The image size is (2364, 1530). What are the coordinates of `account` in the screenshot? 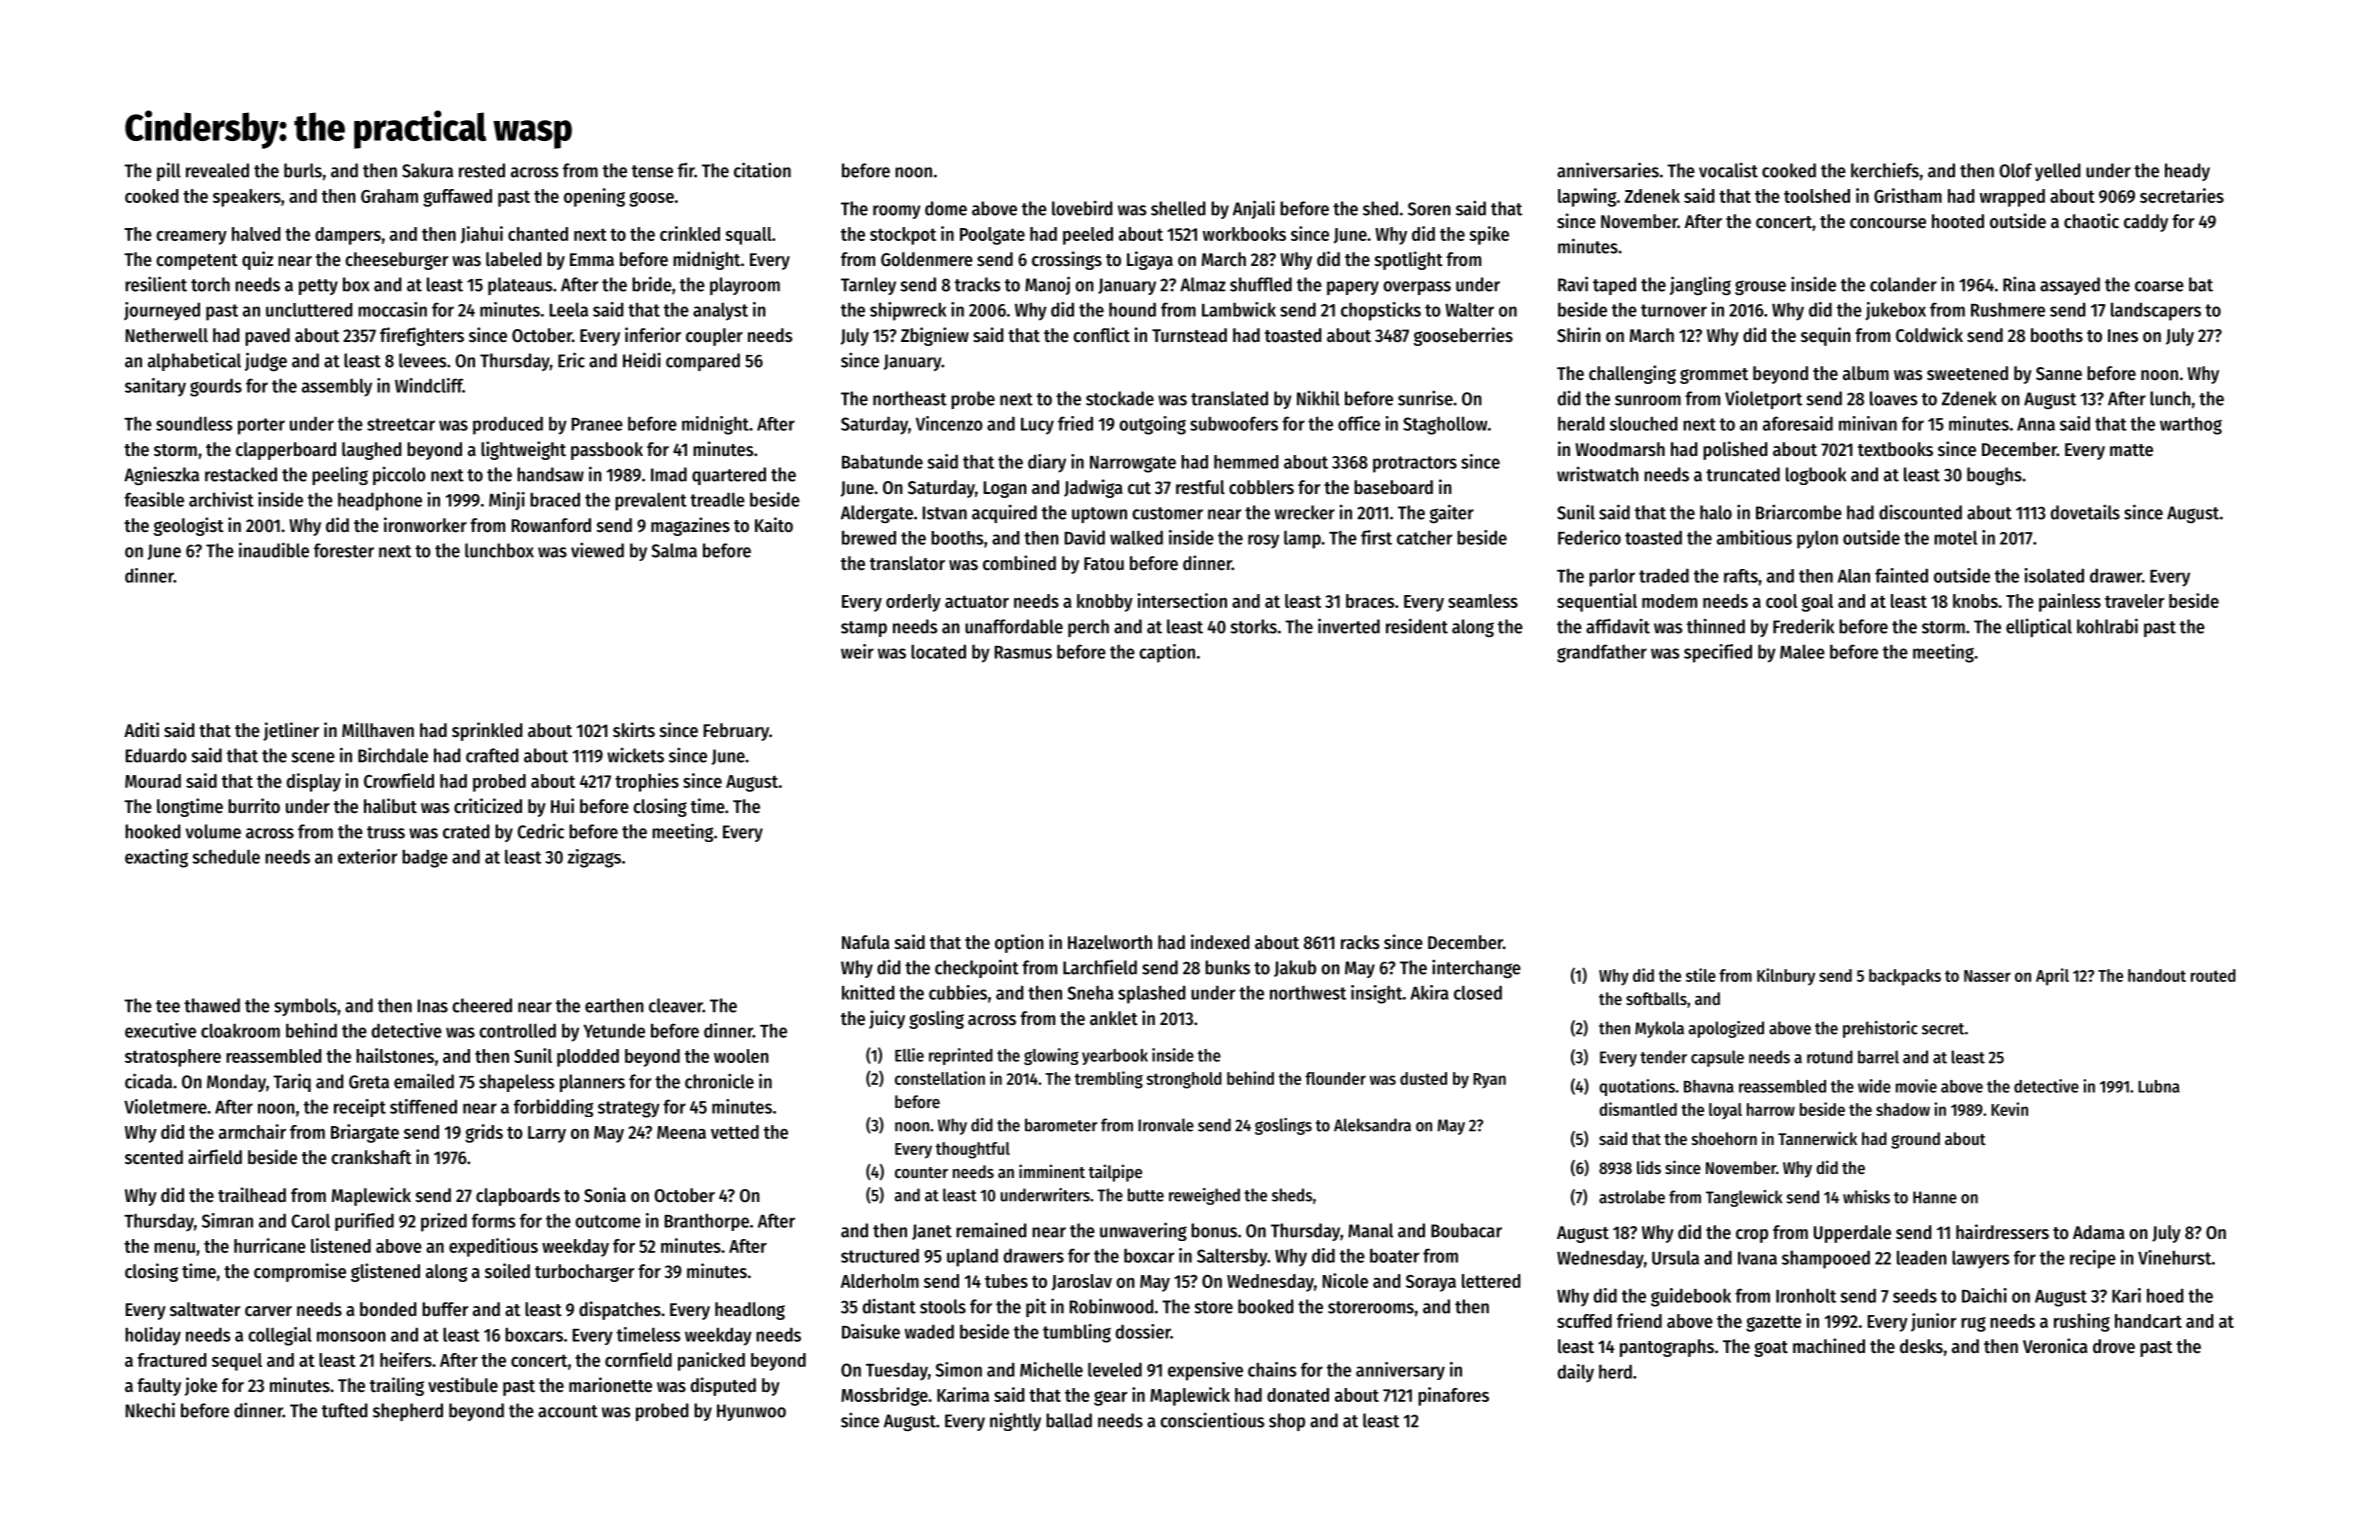 It's located at (568, 1411).
